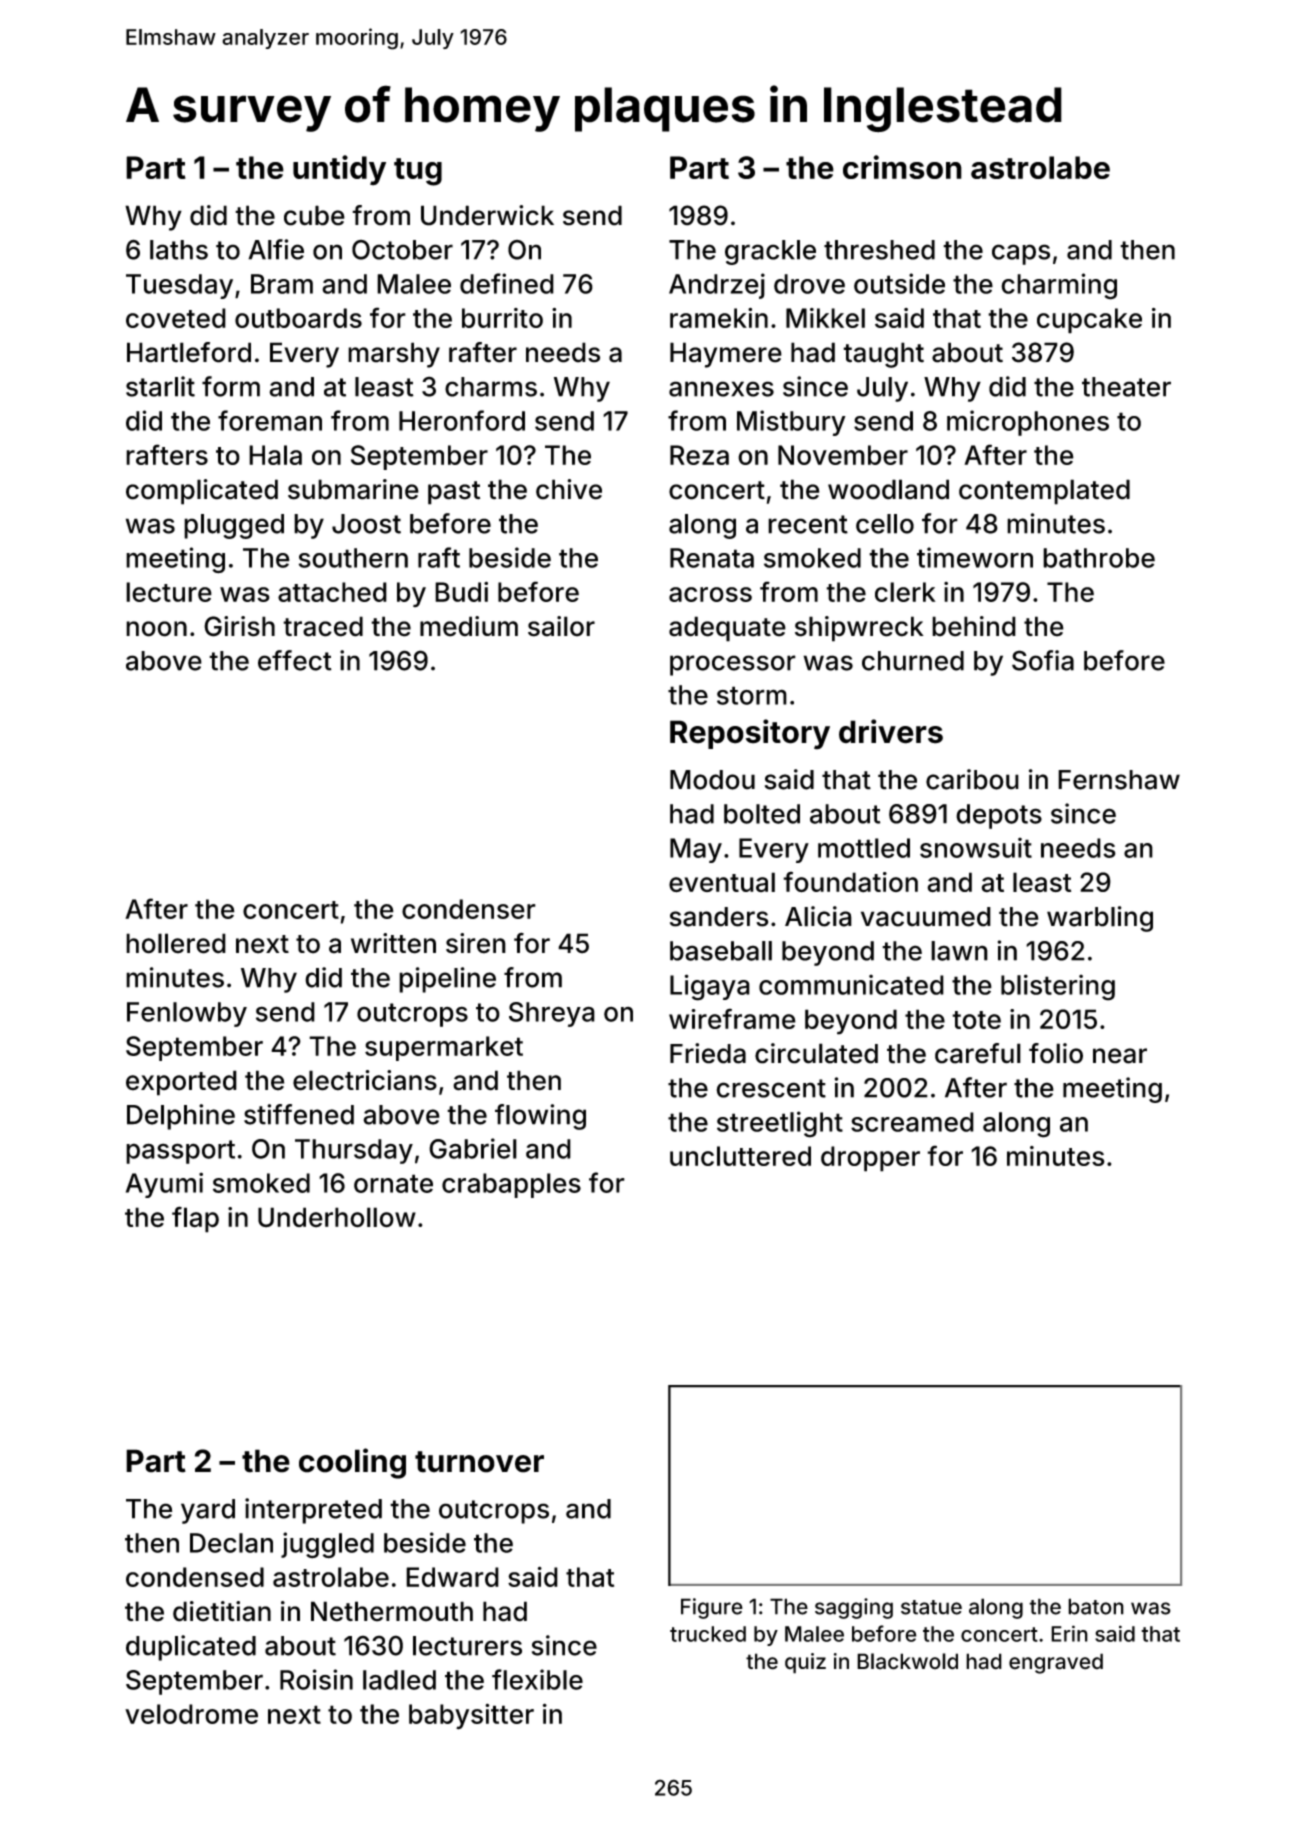  What do you see at coordinates (883, 355) in the screenshot?
I see `taught` at bounding box center [883, 355].
